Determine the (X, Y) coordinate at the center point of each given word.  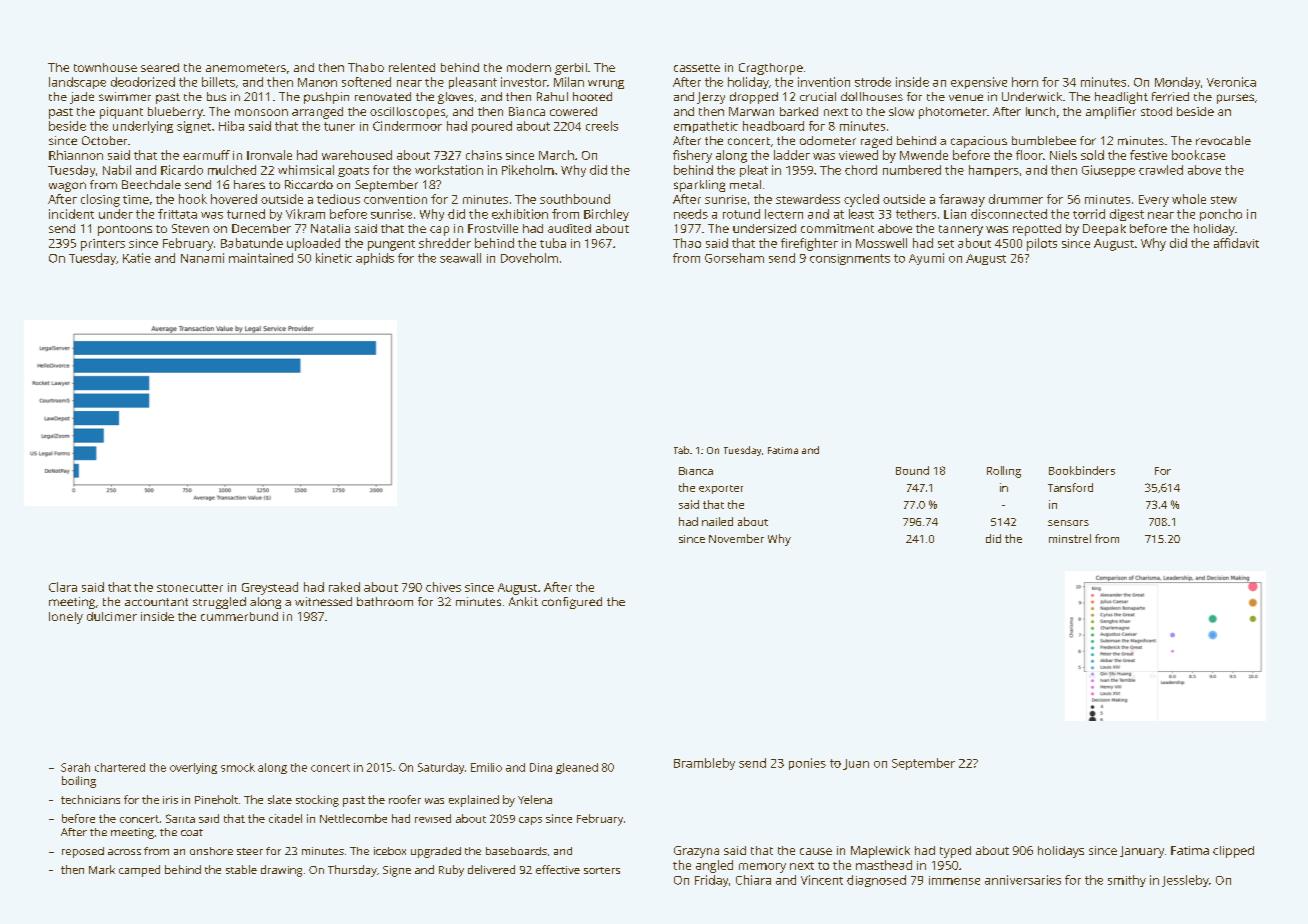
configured (572, 603)
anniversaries (1023, 880)
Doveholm (529, 258)
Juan (856, 764)
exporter (721, 489)
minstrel (1070, 538)
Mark (102, 869)
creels (602, 126)
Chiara (753, 880)
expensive (979, 83)
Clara (63, 587)
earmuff (206, 155)
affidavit (1236, 243)
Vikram (305, 214)
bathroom (385, 601)
